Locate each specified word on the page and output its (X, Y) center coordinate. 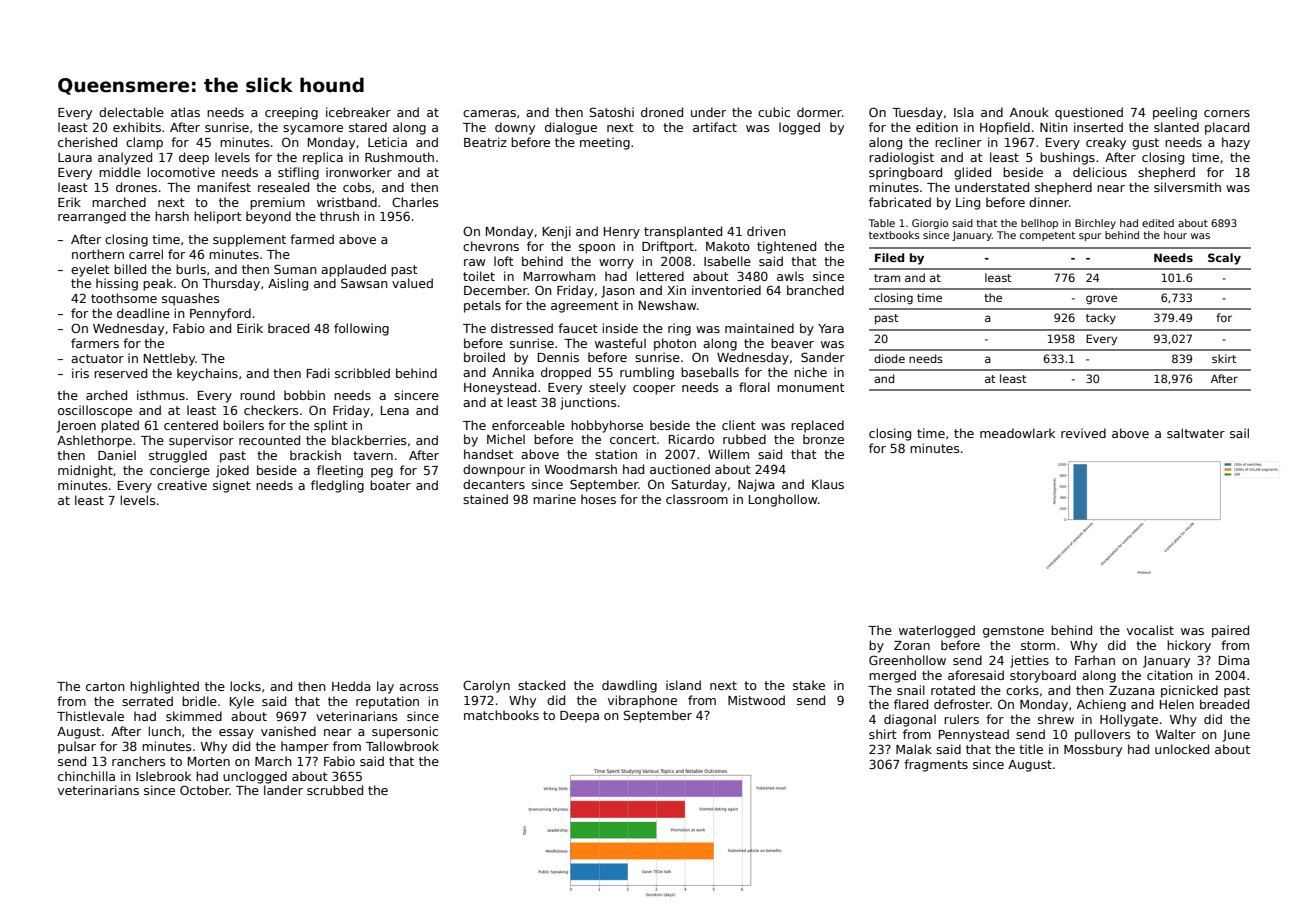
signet (232, 486)
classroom (697, 499)
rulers (961, 719)
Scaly (1224, 259)
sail (1239, 433)
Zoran (912, 645)
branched (815, 290)
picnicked (1189, 691)
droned (662, 112)
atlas (185, 112)
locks (245, 686)
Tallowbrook (402, 746)
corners (1227, 113)
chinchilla (86, 776)
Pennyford (220, 314)
